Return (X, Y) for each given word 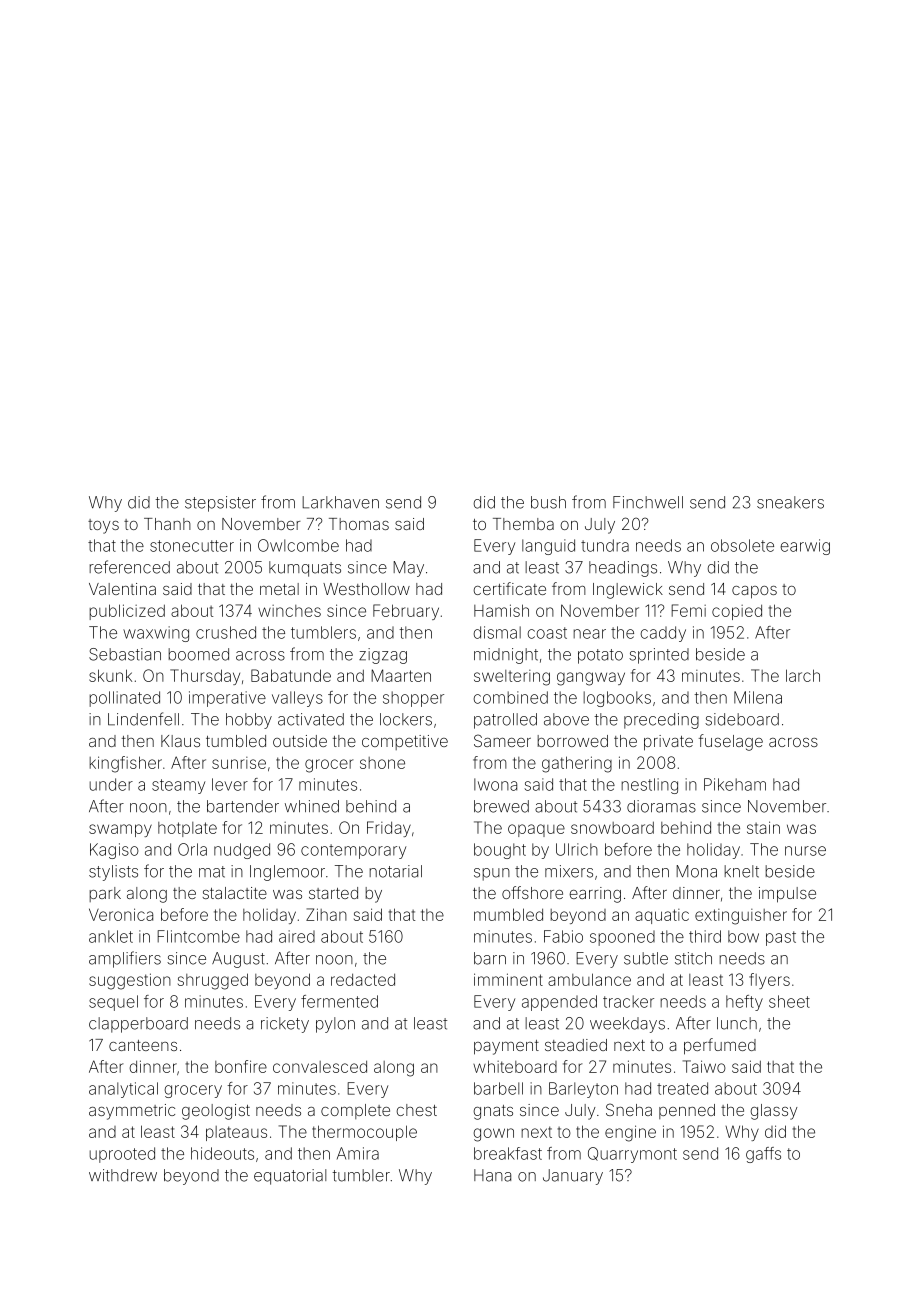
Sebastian (125, 654)
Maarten (401, 675)
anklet (111, 936)
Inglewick (628, 591)
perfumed (720, 1046)
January (573, 1177)
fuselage (731, 742)
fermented (339, 1001)
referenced (129, 567)
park (105, 894)
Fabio (563, 936)
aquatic (662, 916)
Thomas (359, 524)
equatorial (290, 1177)
